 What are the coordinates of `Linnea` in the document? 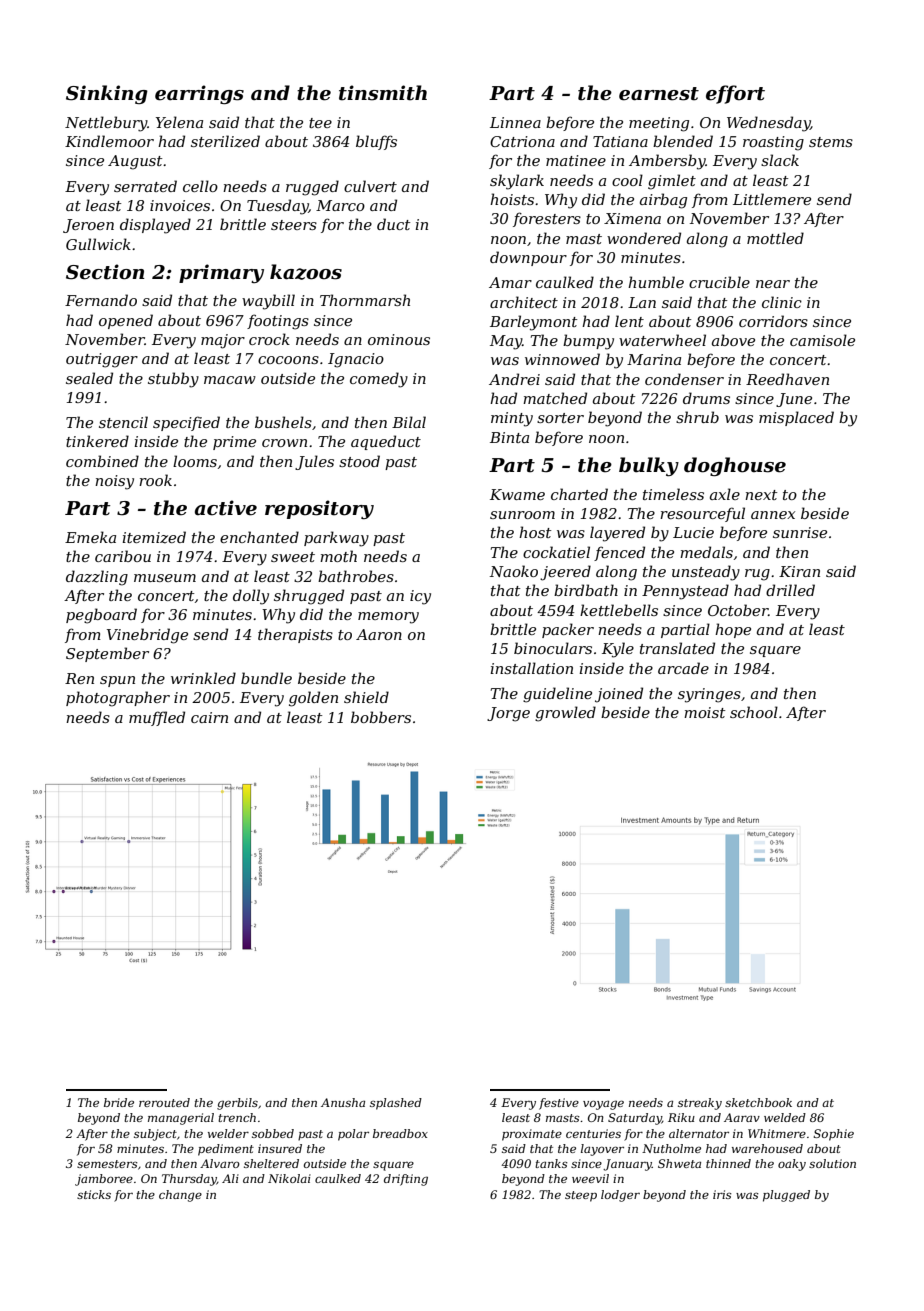 It's located at (515, 122).
